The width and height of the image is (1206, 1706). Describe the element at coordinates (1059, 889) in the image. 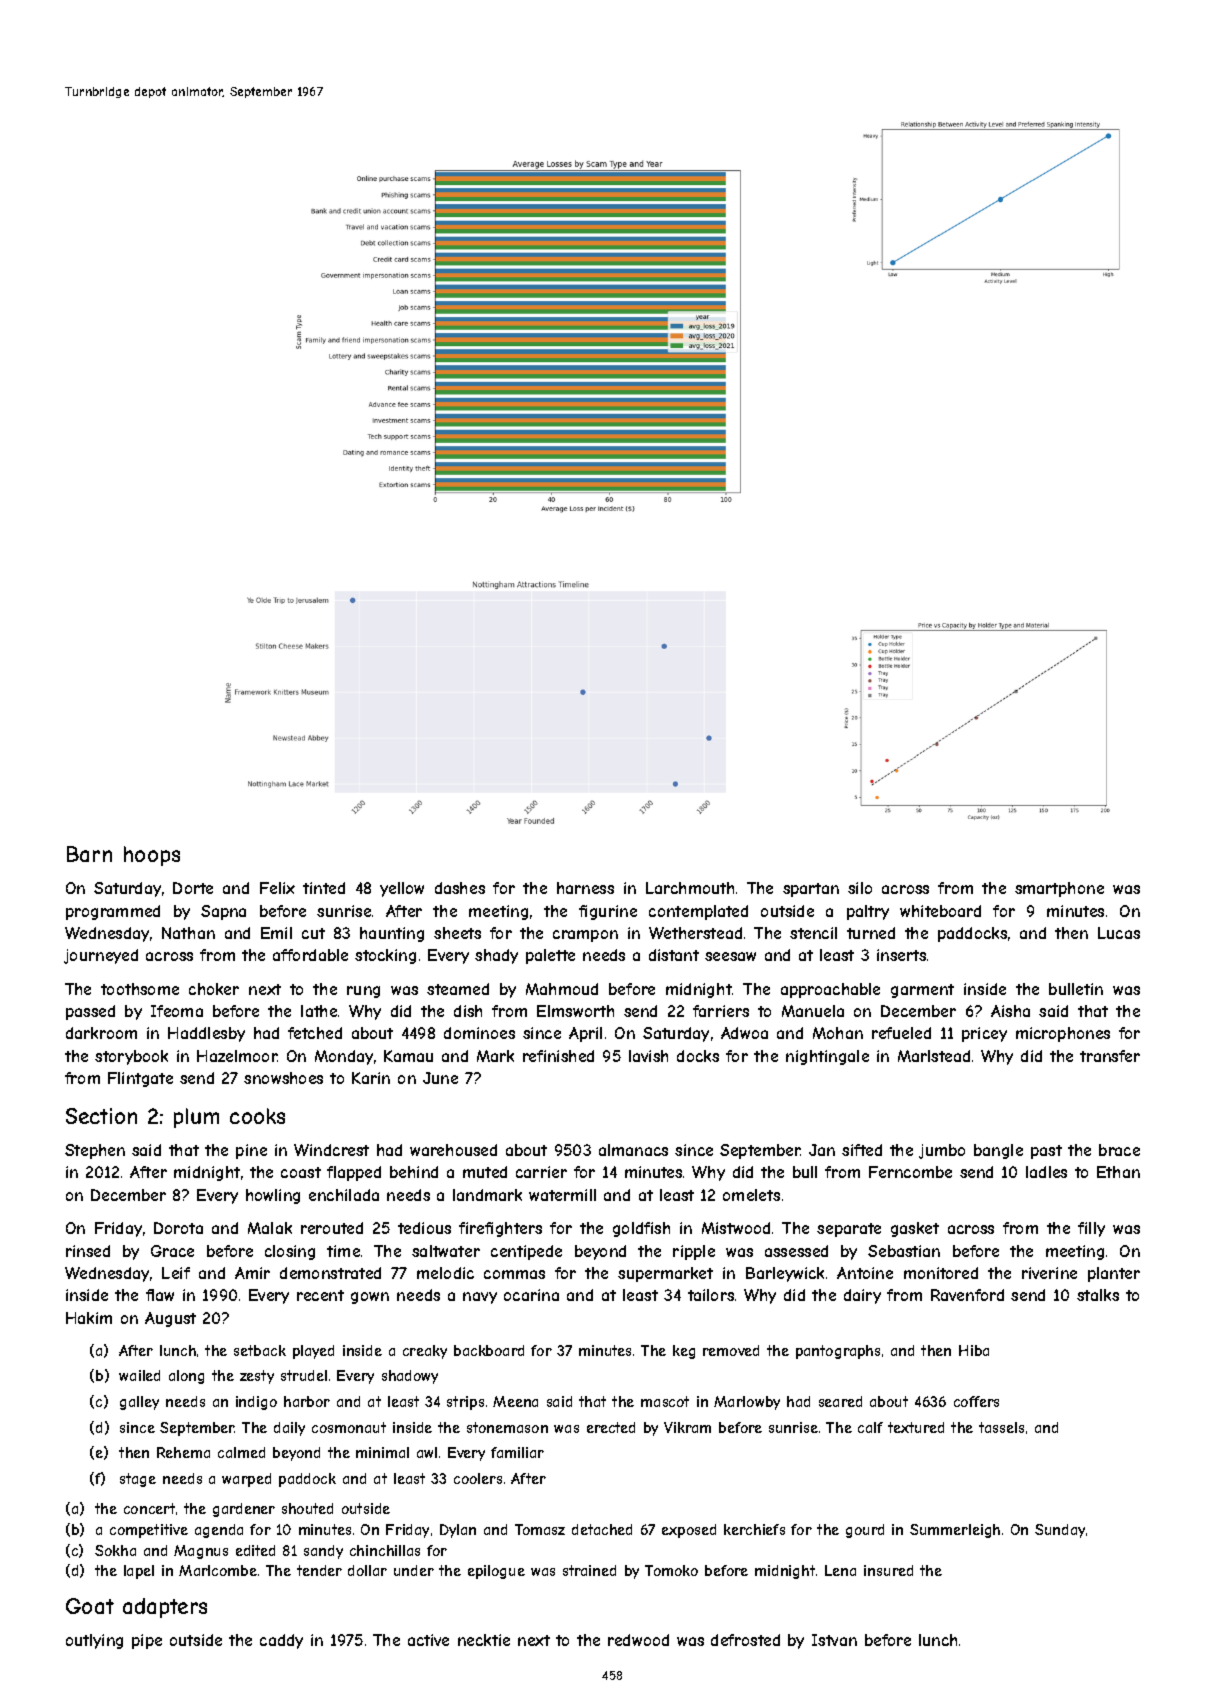

I see `smartphone` at that location.
